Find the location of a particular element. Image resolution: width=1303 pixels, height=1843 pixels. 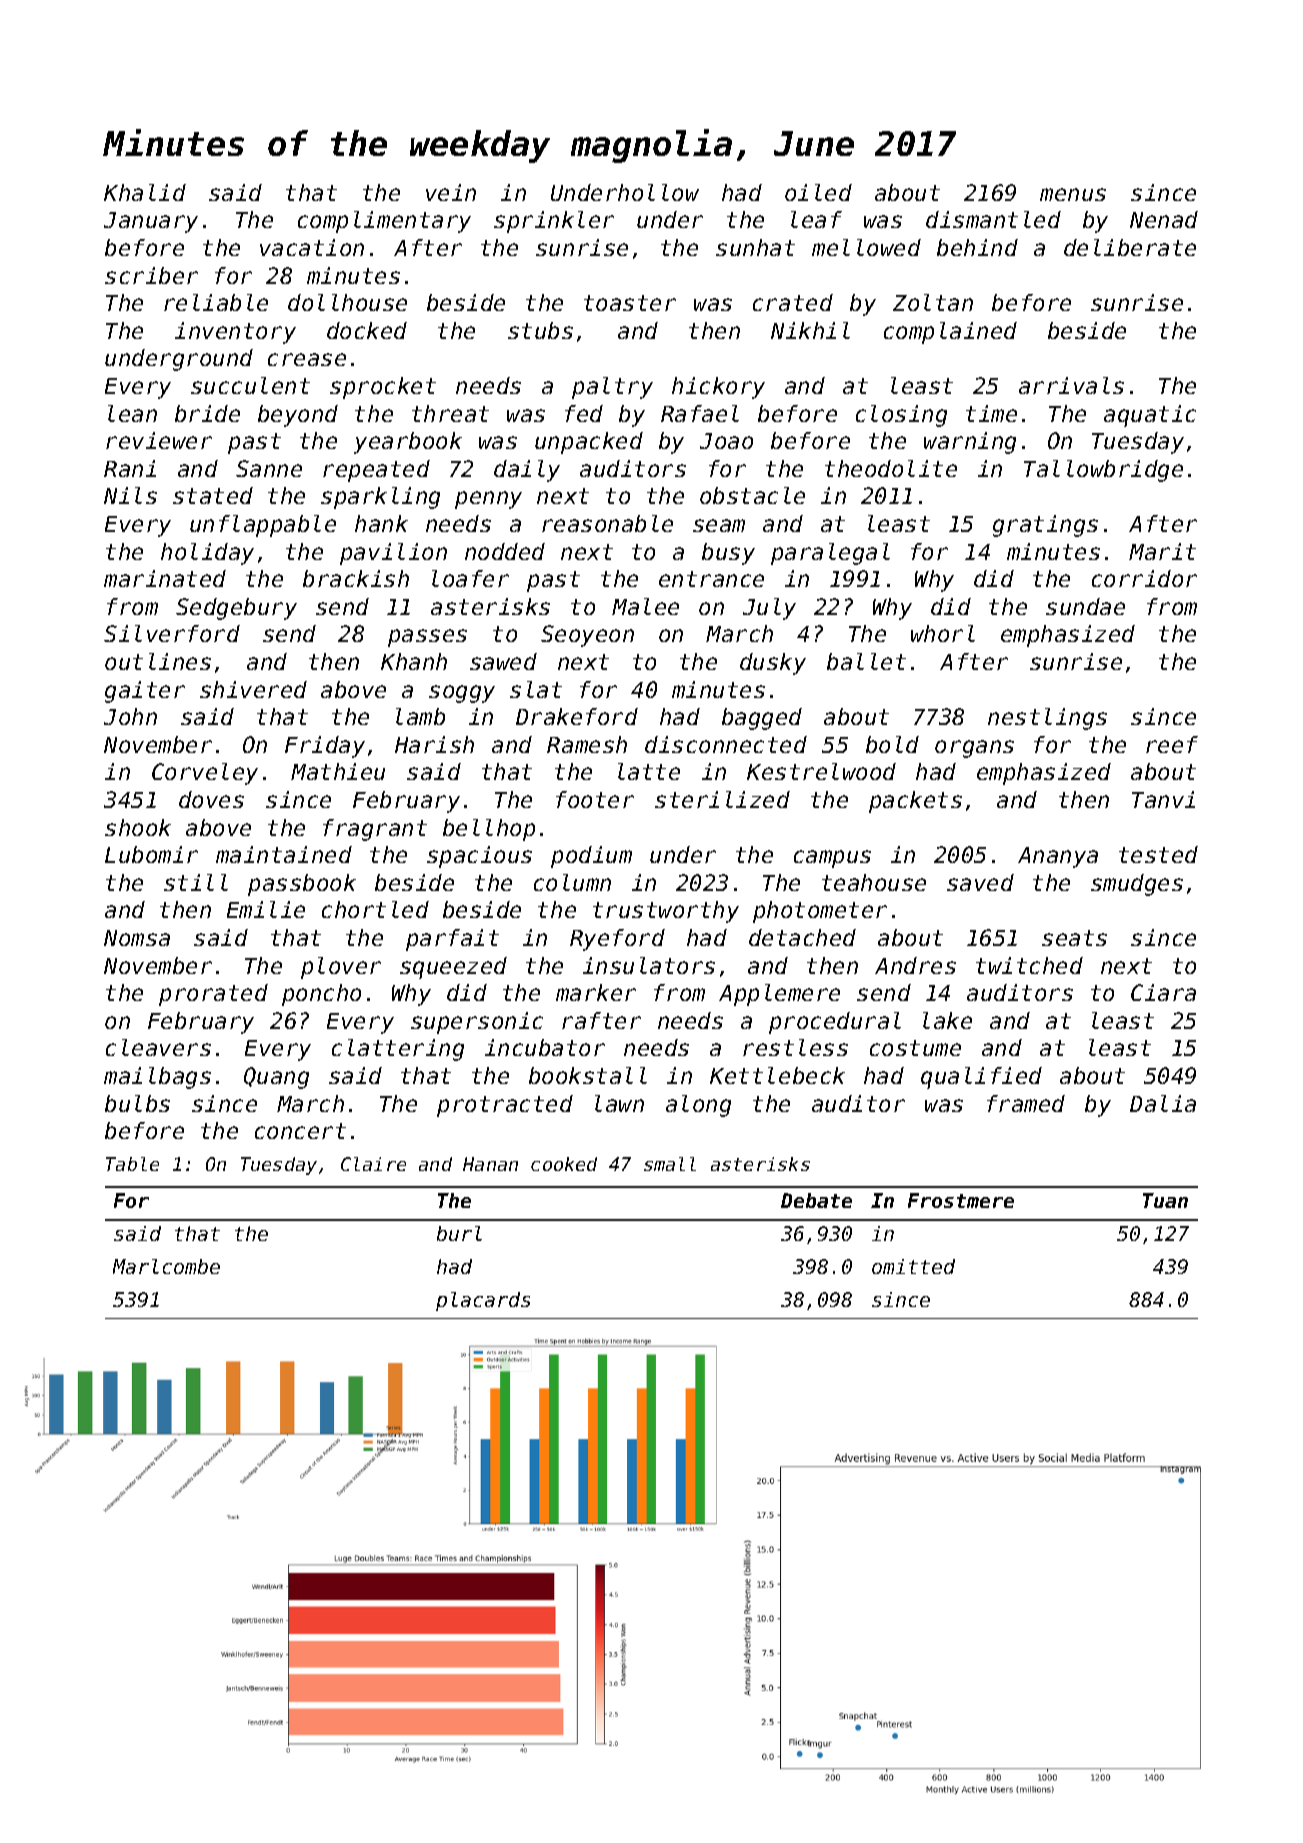

menus is located at coordinates (1073, 194).
